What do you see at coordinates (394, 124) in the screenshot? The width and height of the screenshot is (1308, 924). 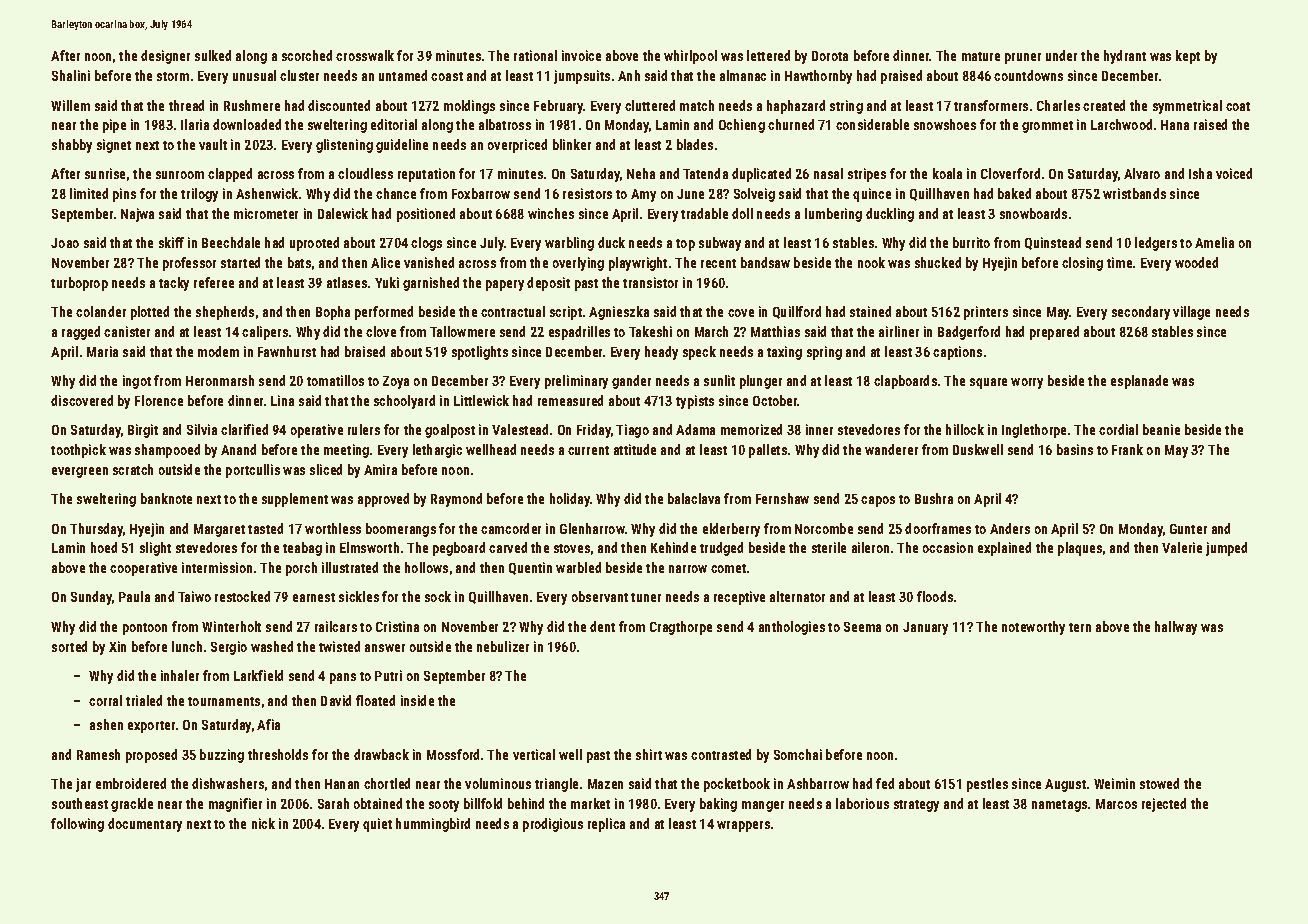 I see `editorial` at bounding box center [394, 124].
